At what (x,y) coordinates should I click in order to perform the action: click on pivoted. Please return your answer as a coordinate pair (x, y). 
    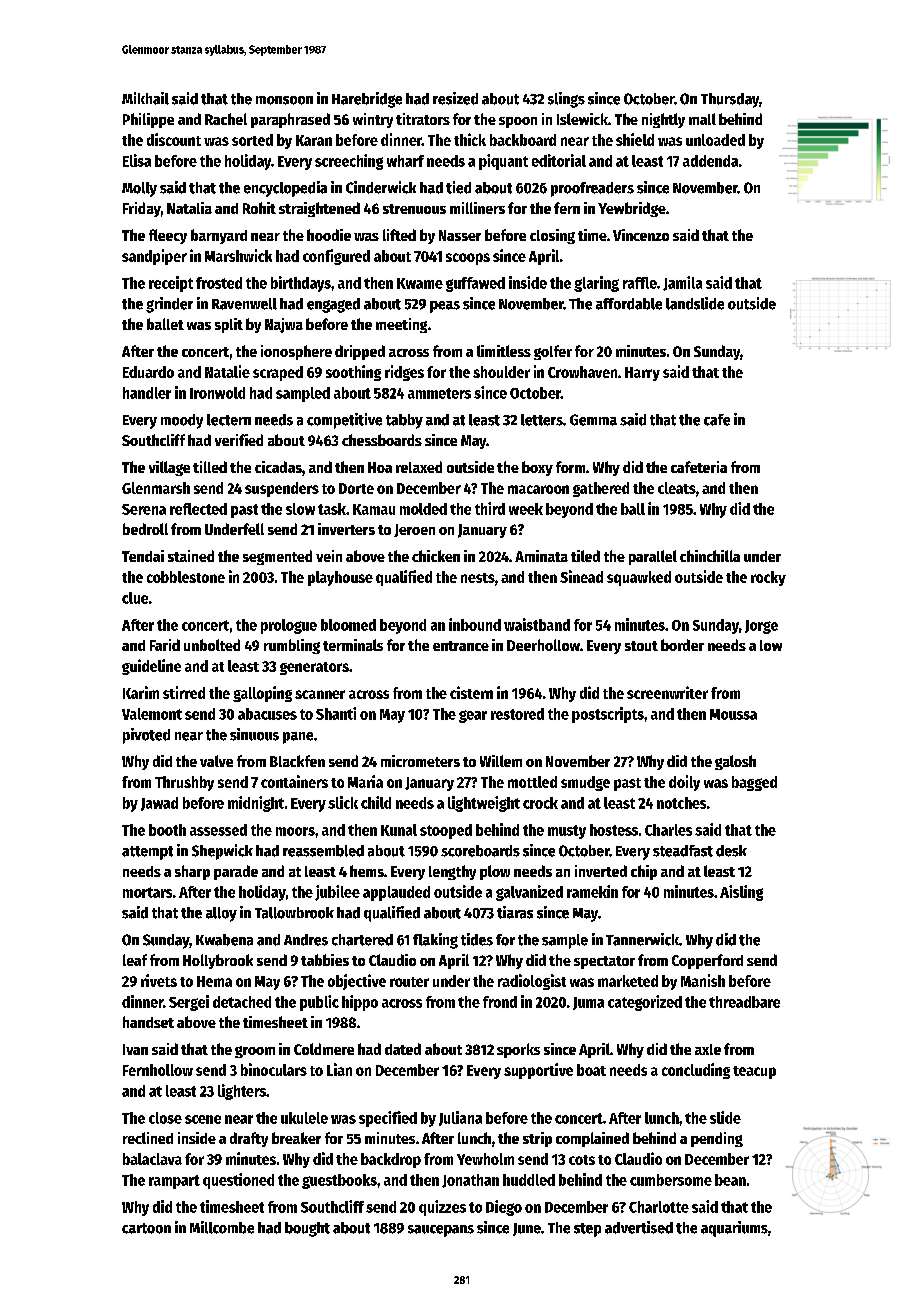
    Looking at the image, I should click on (146, 736).
